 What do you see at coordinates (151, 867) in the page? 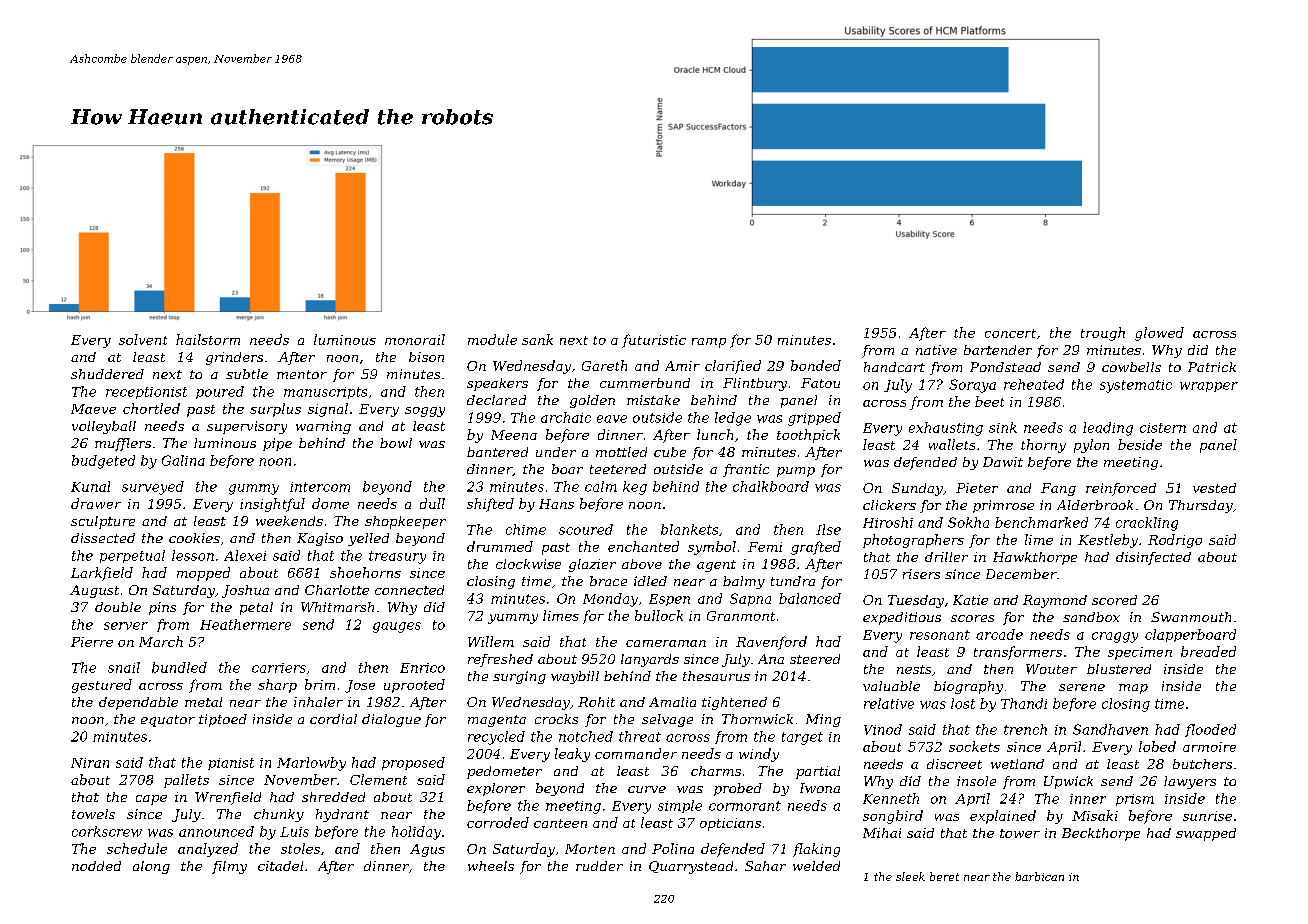
I see `along` at bounding box center [151, 867].
